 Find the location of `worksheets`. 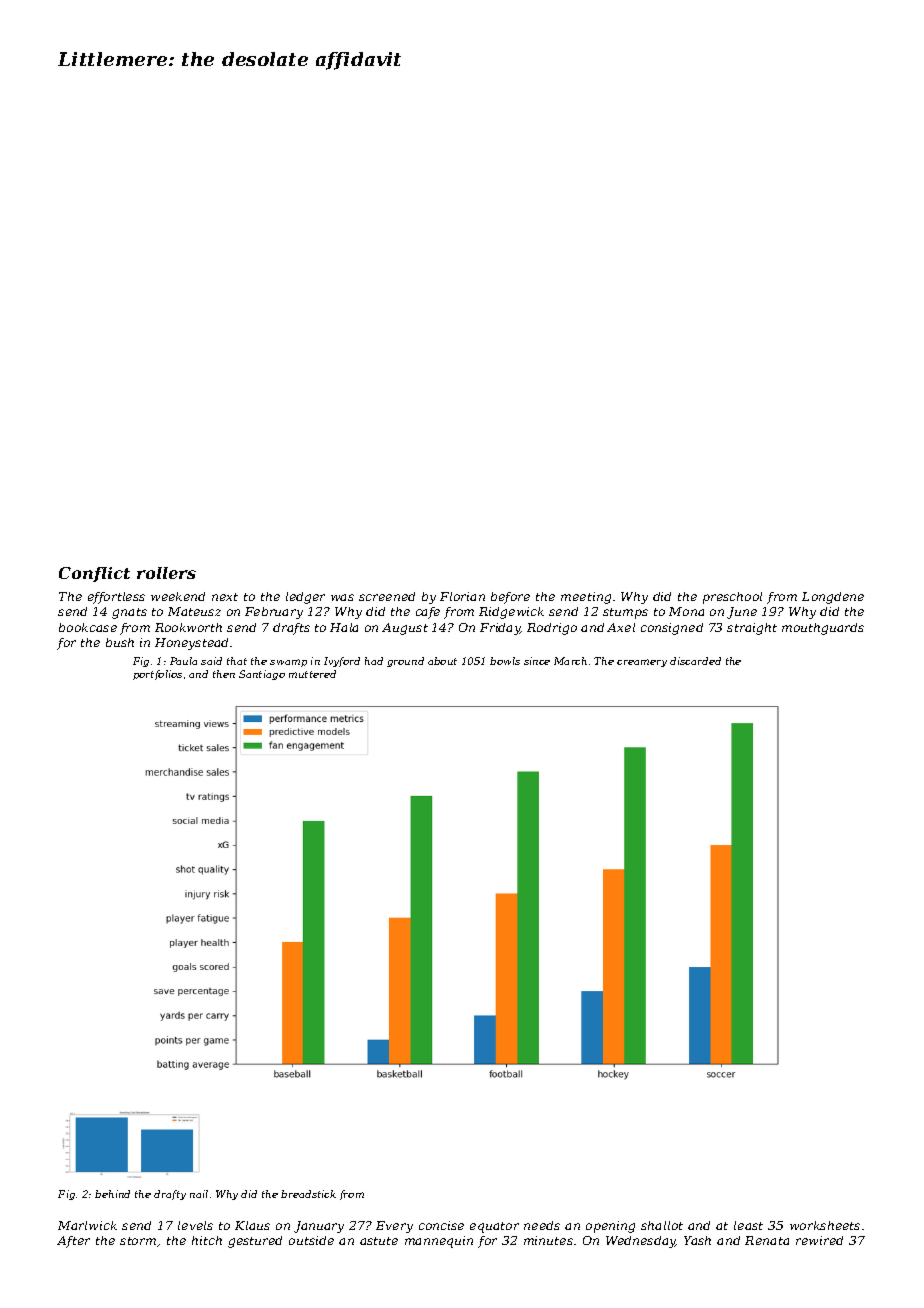

worksheets is located at coordinates (825, 1225).
